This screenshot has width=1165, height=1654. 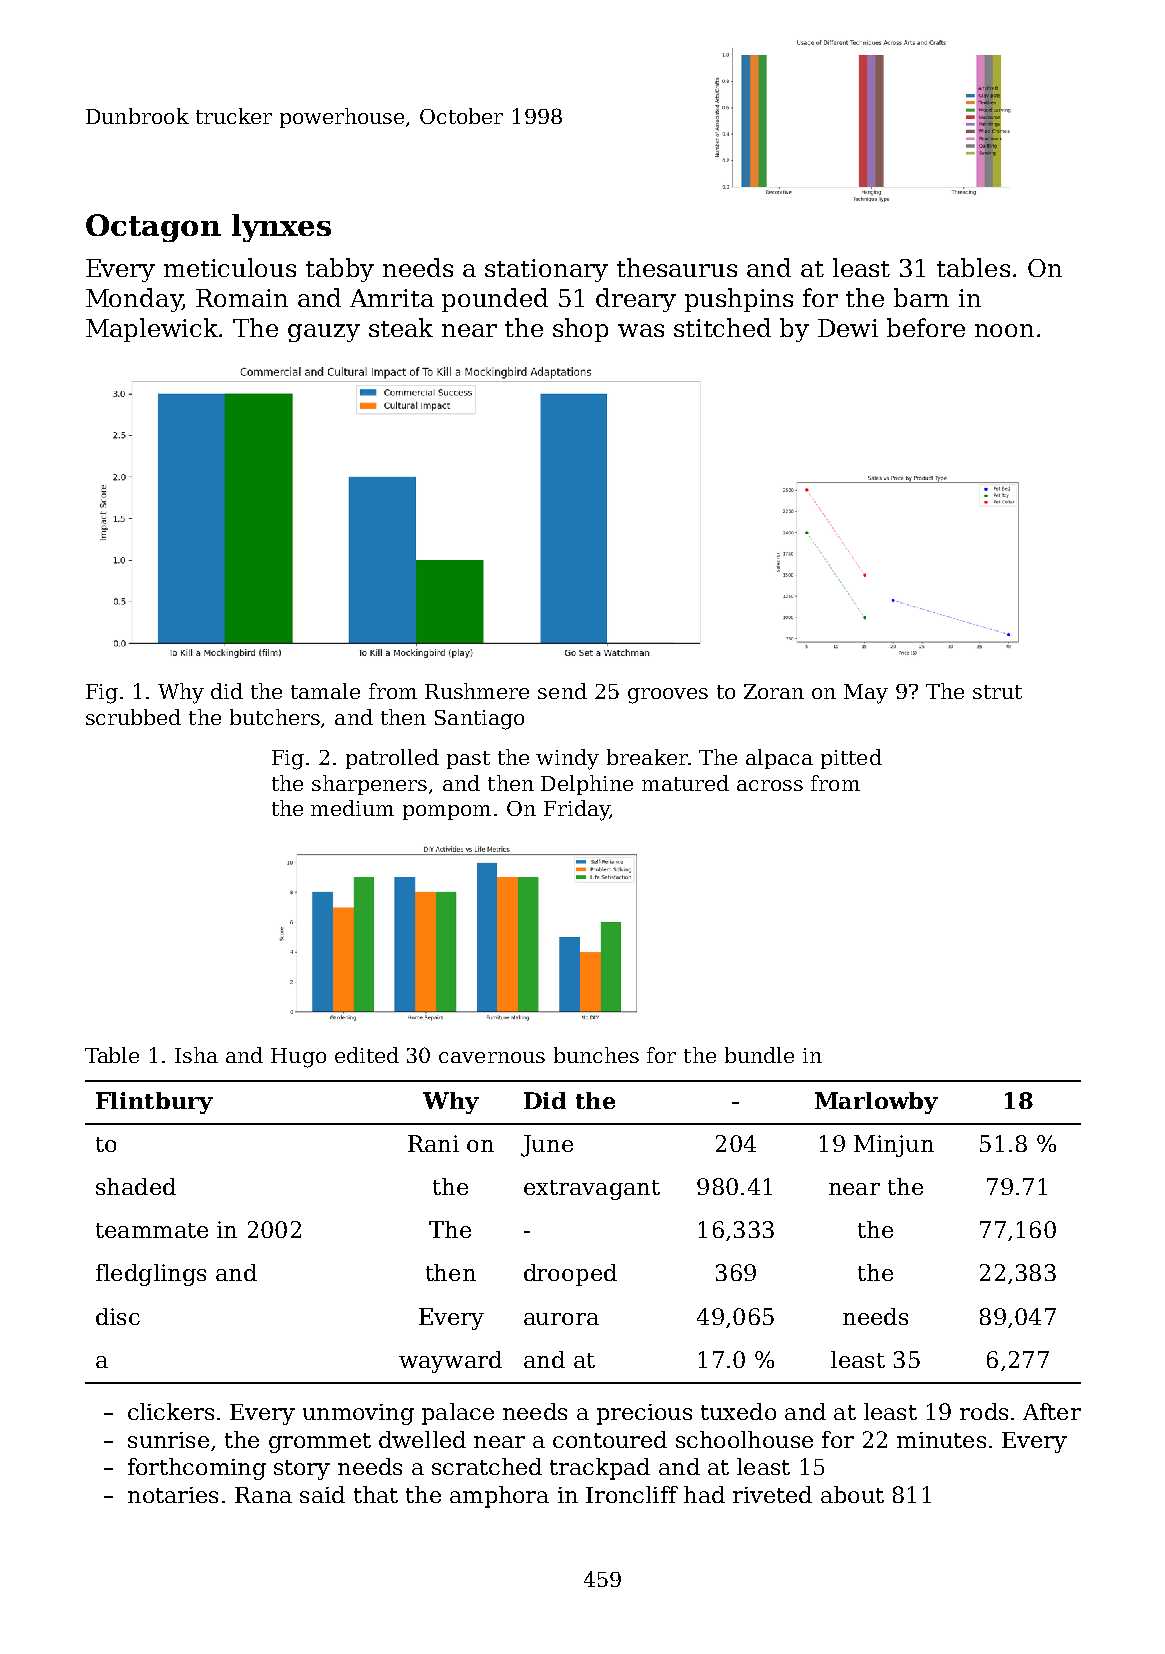 I want to click on matured, so click(x=685, y=783).
